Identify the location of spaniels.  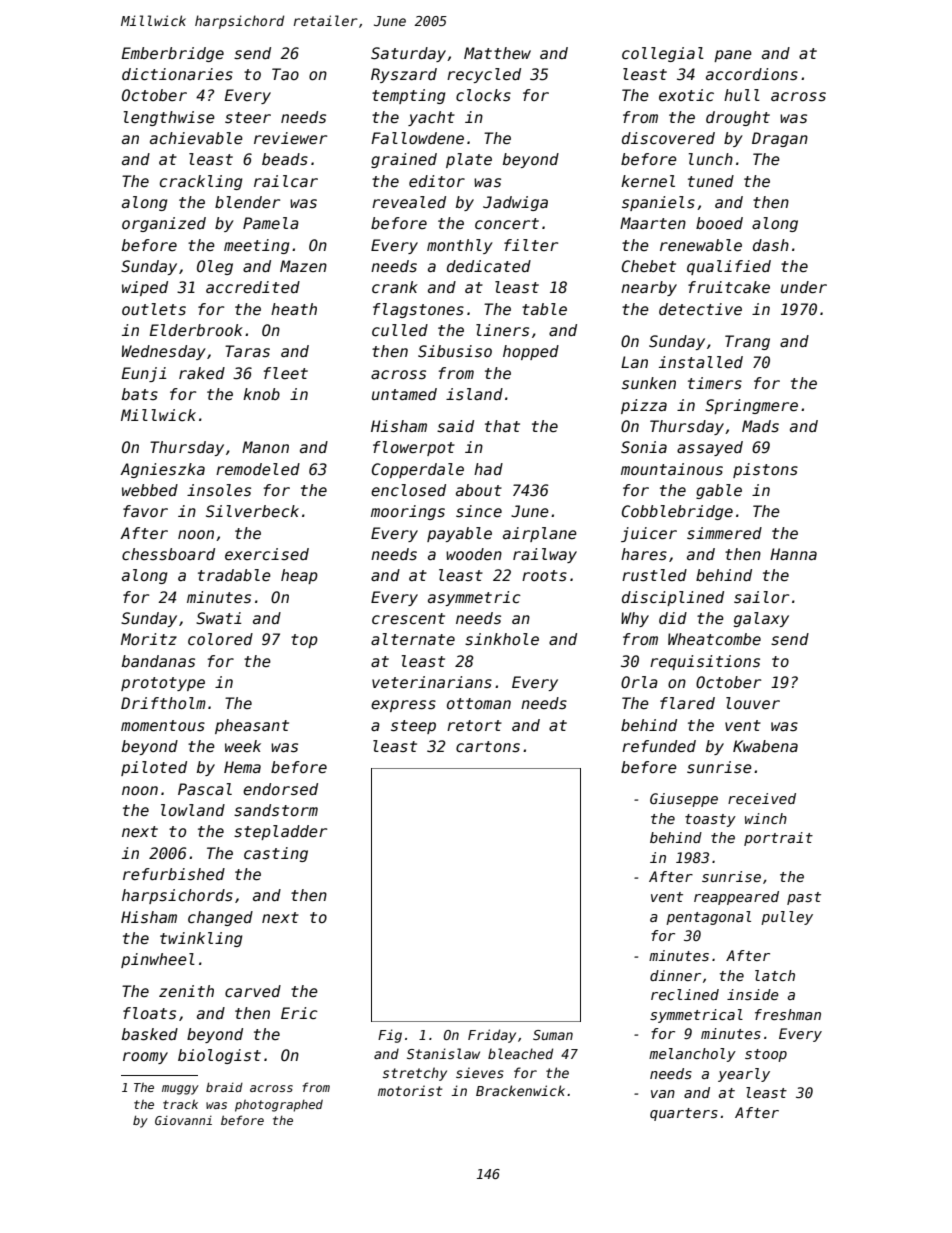
(658, 203).
